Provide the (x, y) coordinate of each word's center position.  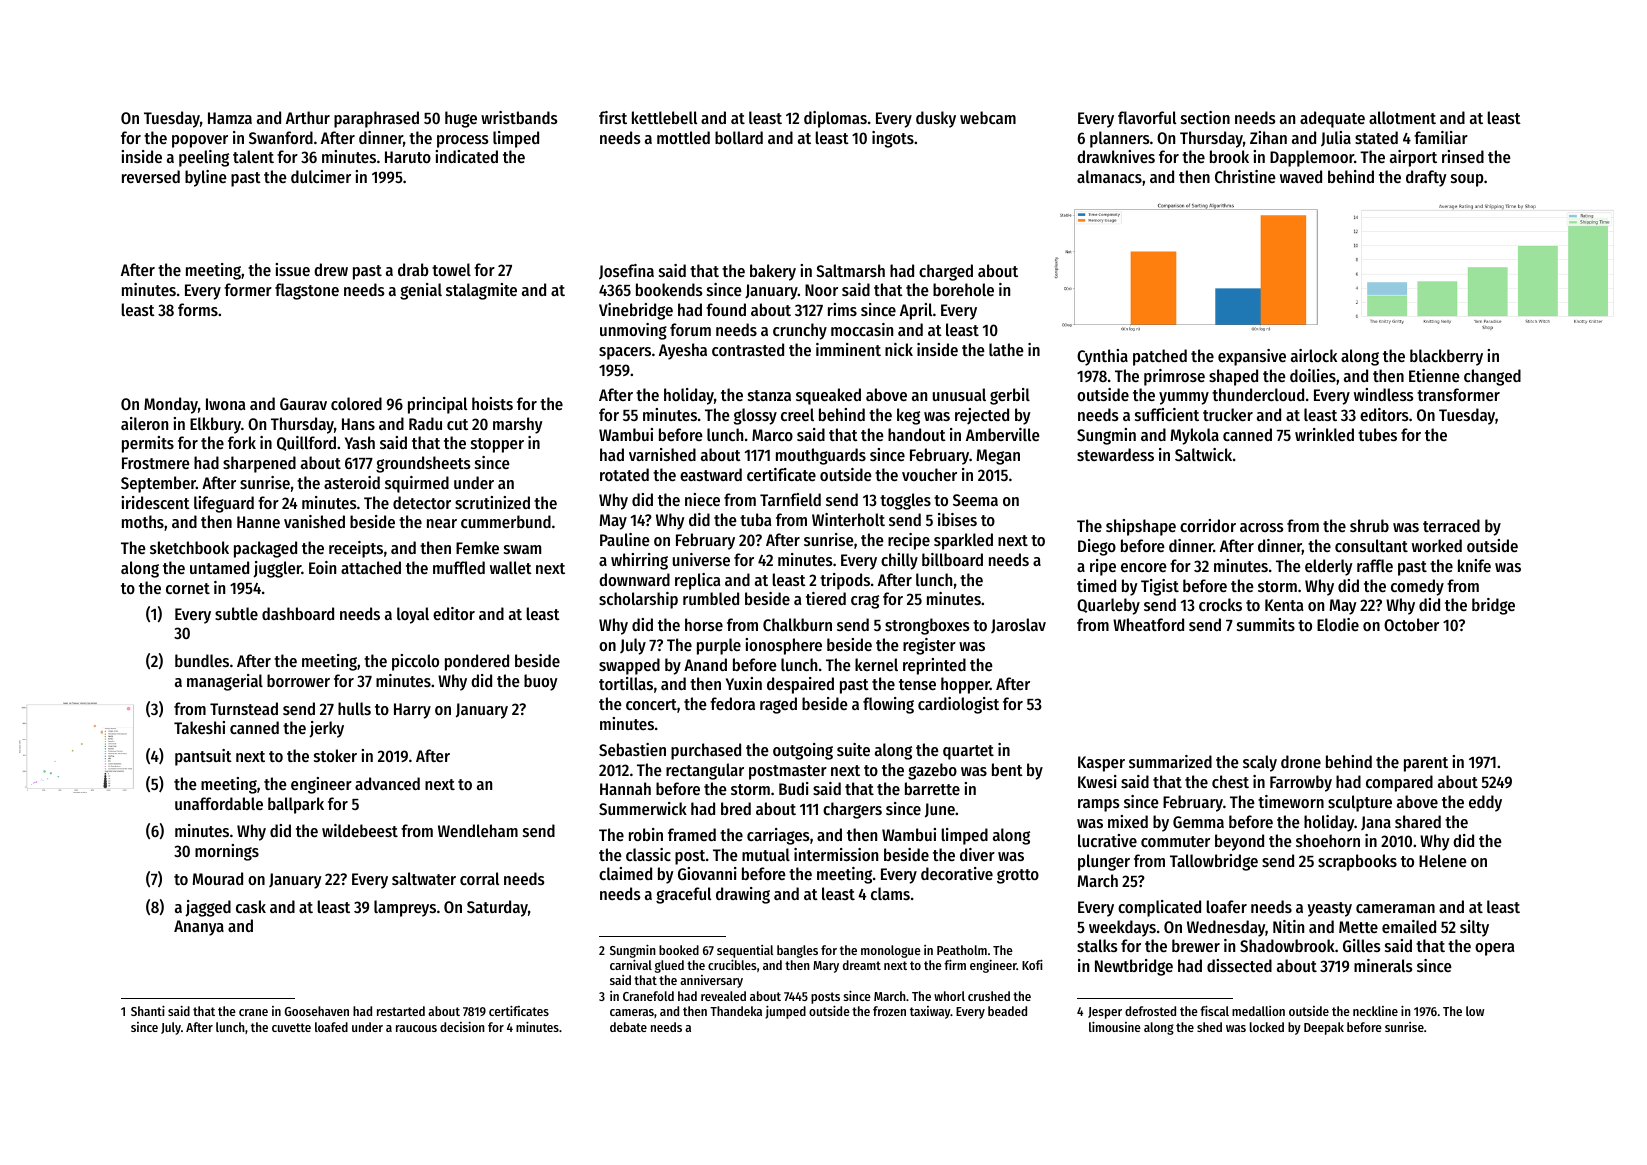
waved (1301, 176)
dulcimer (321, 176)
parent (1426, 764)
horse (704, 624)
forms (198, 309)
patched (1160, 357)
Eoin (322, 567)
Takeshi (199, 727)
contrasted (748, 349)
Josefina (626, 272)
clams (890, 893)
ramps (1099, 805)
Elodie (1338, 624)
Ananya (199, 928)
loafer (1227, 906)
